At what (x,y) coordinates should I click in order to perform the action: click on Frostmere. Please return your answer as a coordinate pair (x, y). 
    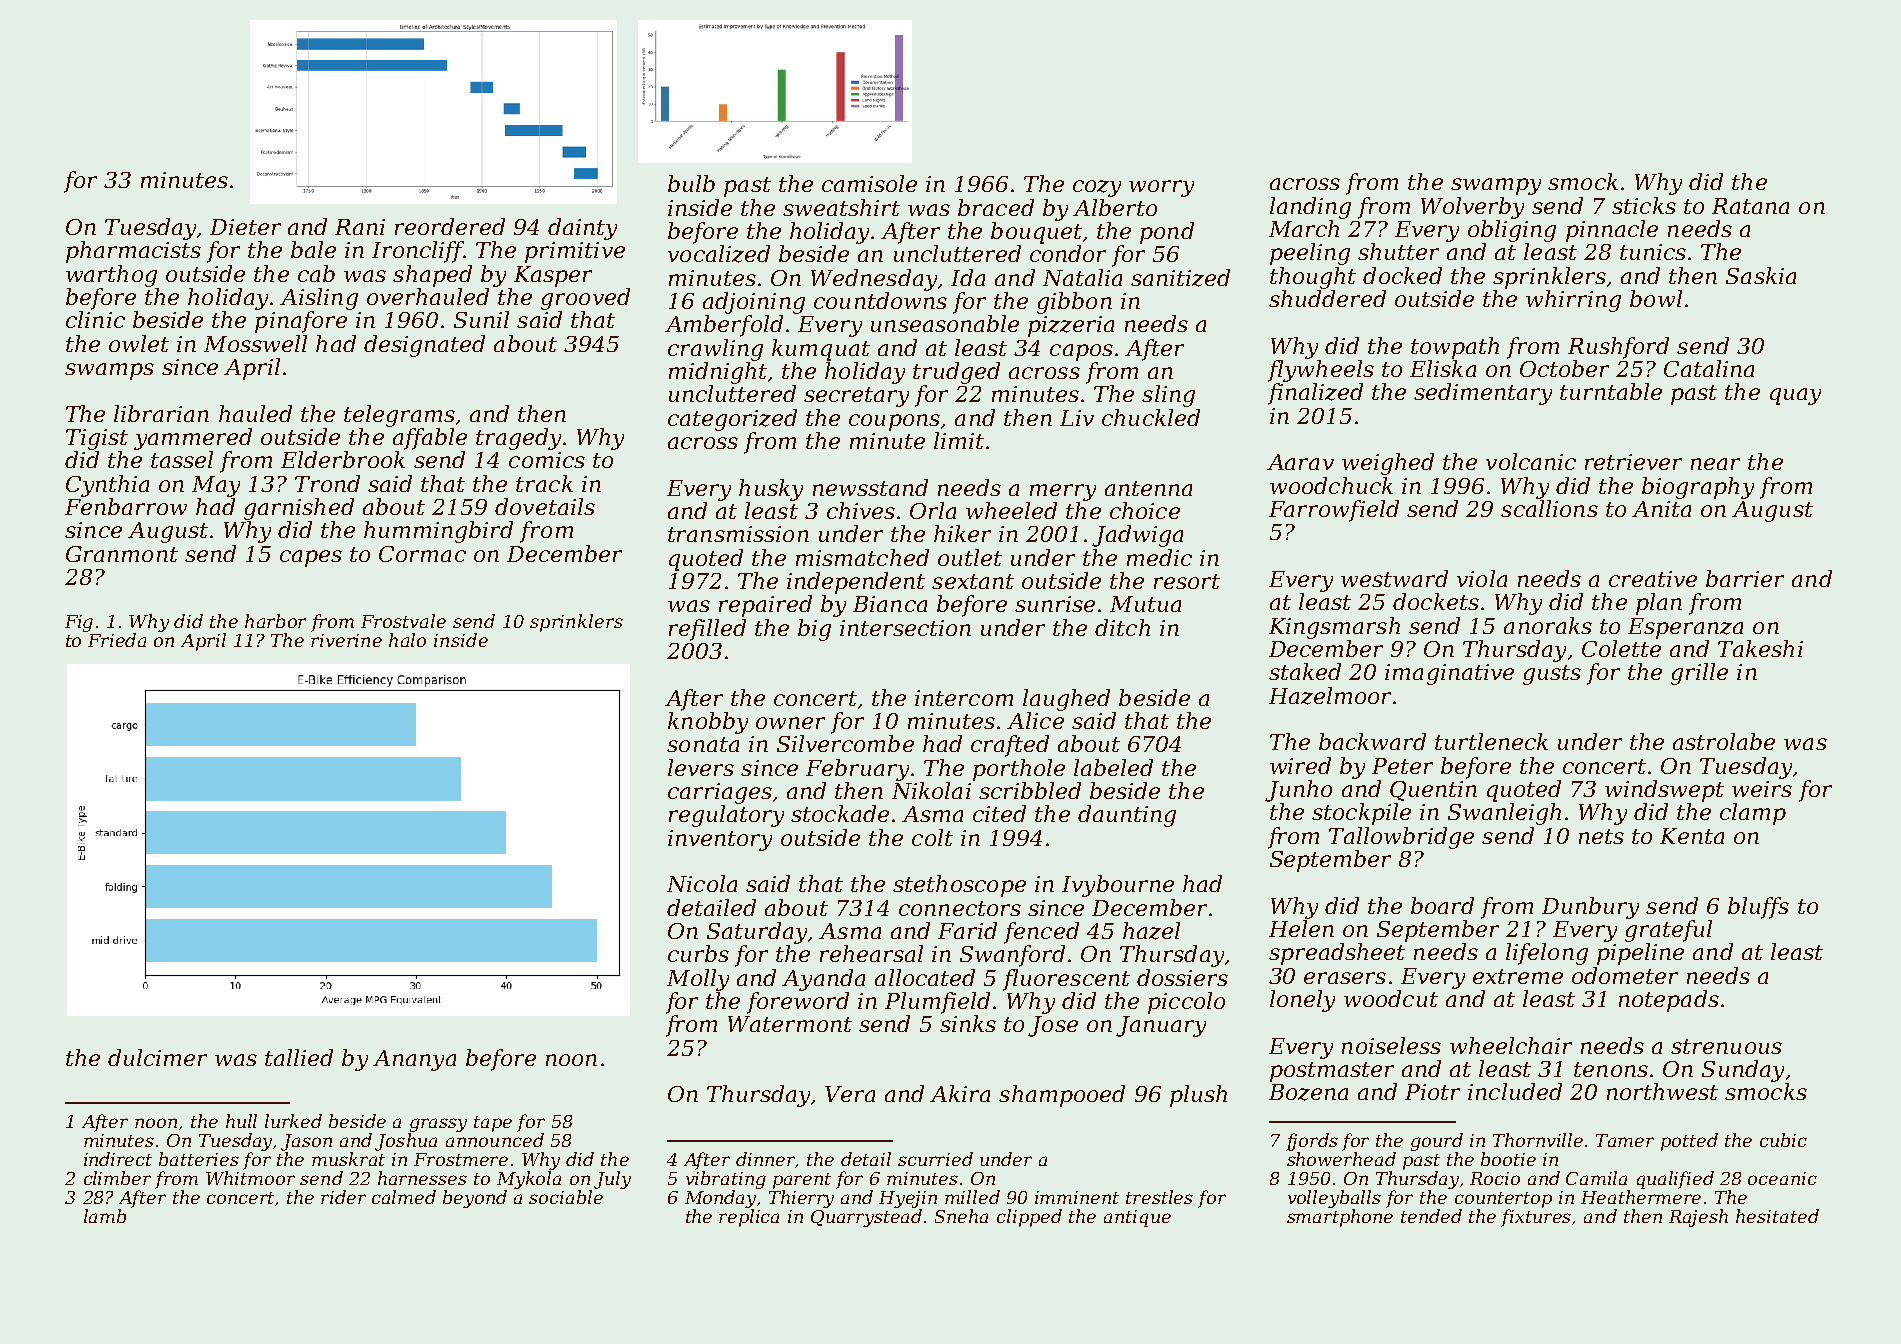
    Looking at the image, I should click on (461, 1159).
